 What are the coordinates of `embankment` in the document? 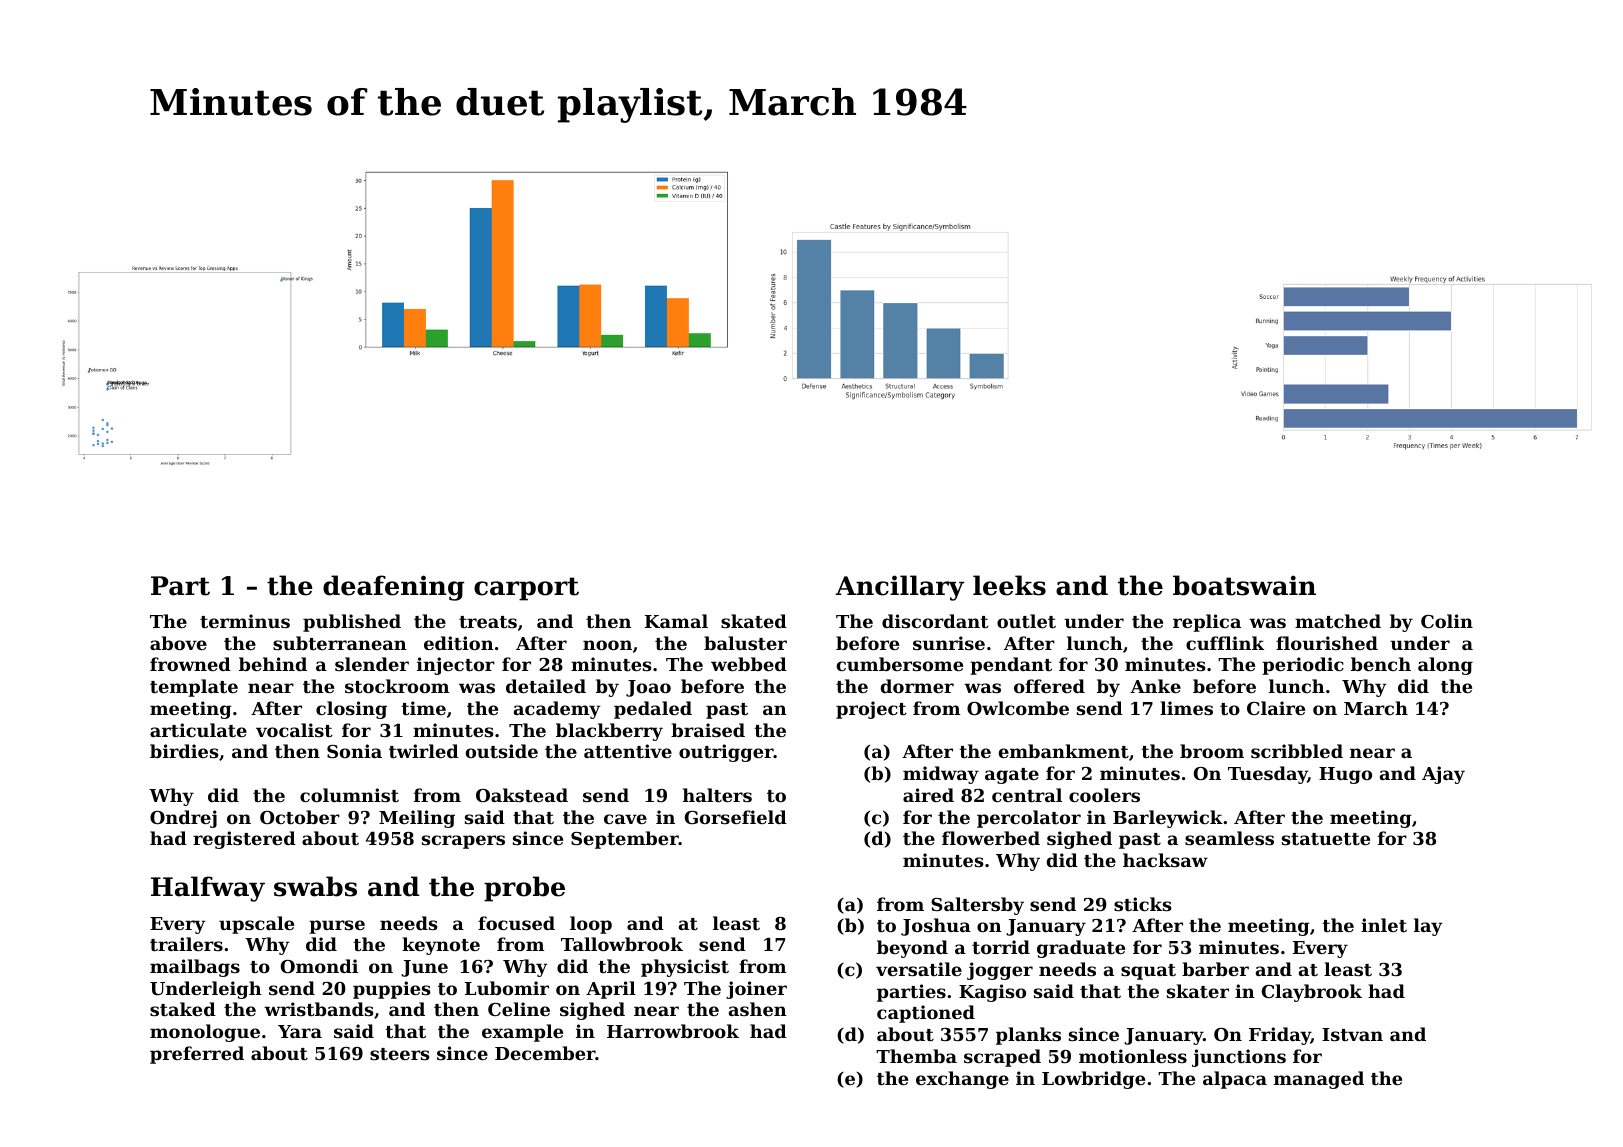 It's located at (1064, 751).
